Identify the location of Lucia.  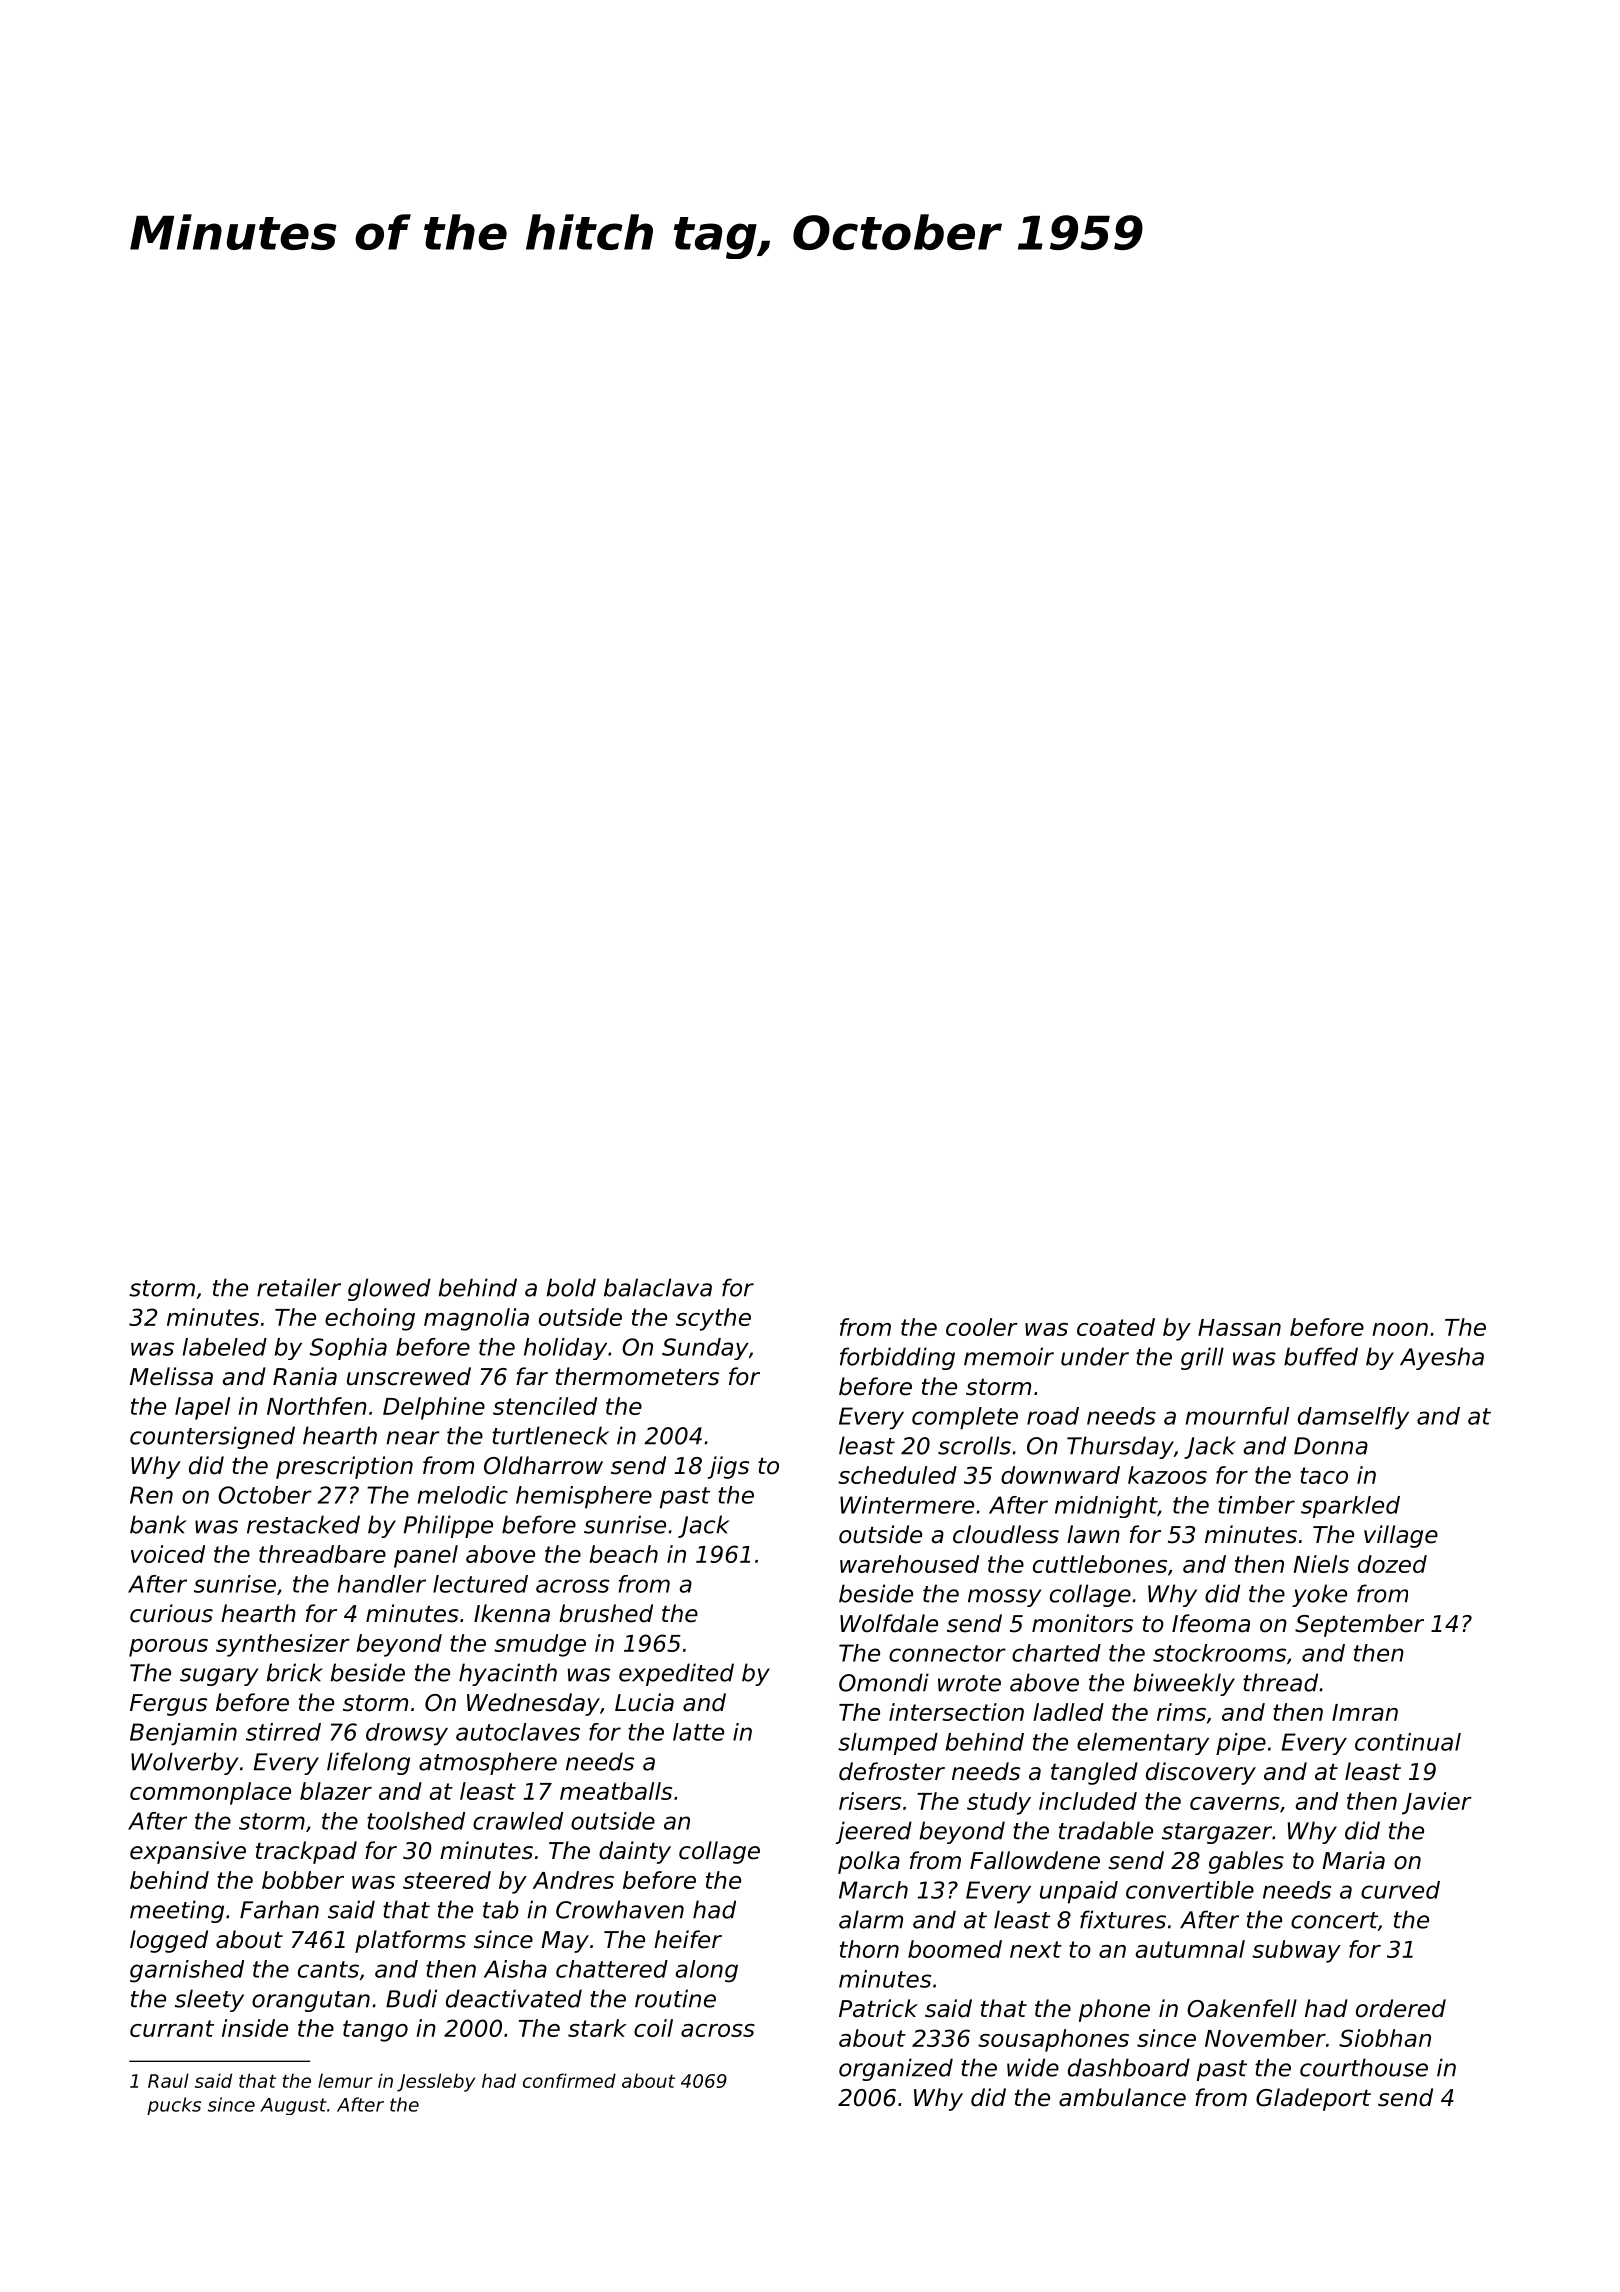
(644, 1702).
